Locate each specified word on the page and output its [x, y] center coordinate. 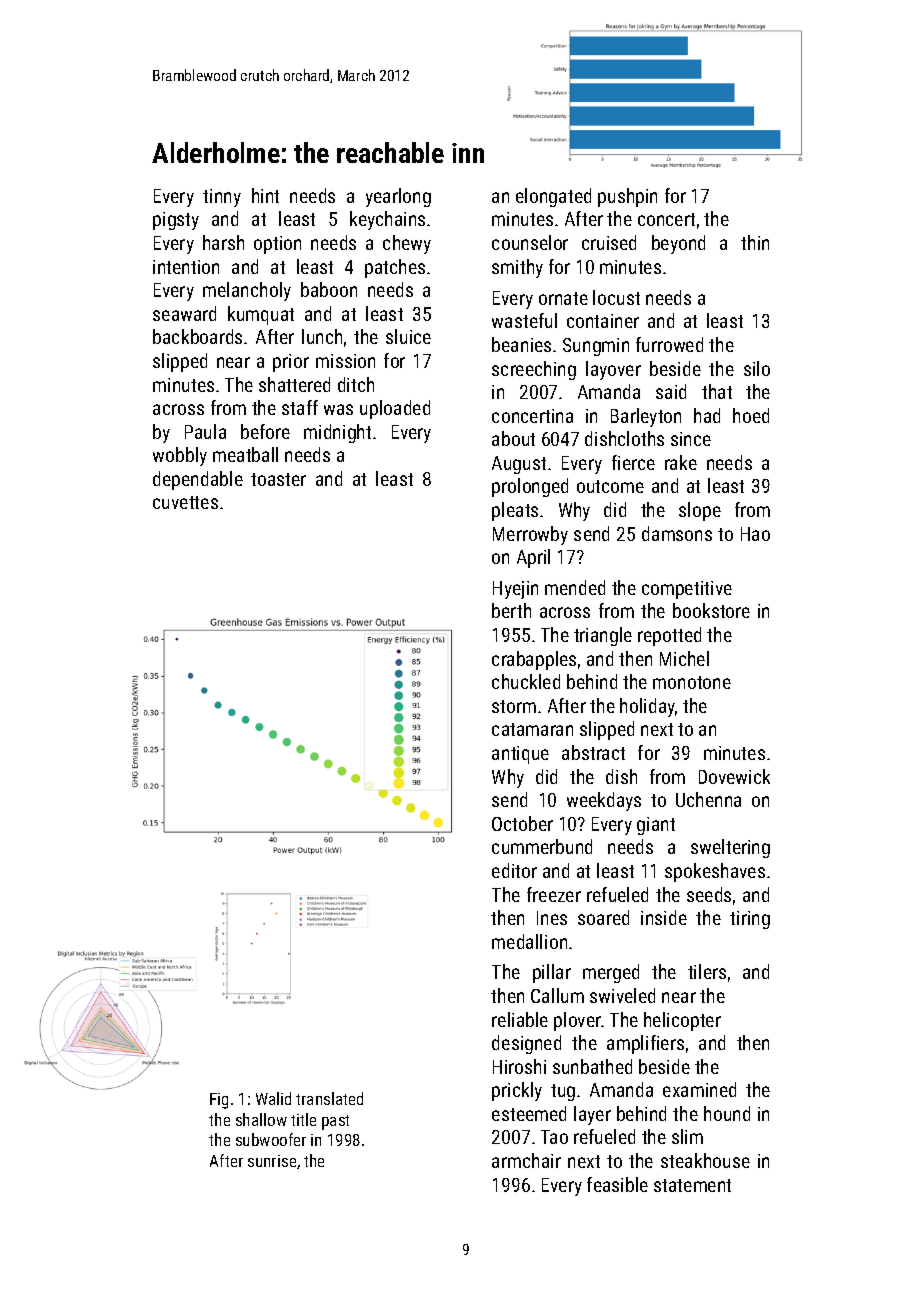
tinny [222, 198]
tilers [707, 971]
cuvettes [185, 502]
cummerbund [542, 846]
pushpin [627, 197]
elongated [553, 197]
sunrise [272, 1161]
